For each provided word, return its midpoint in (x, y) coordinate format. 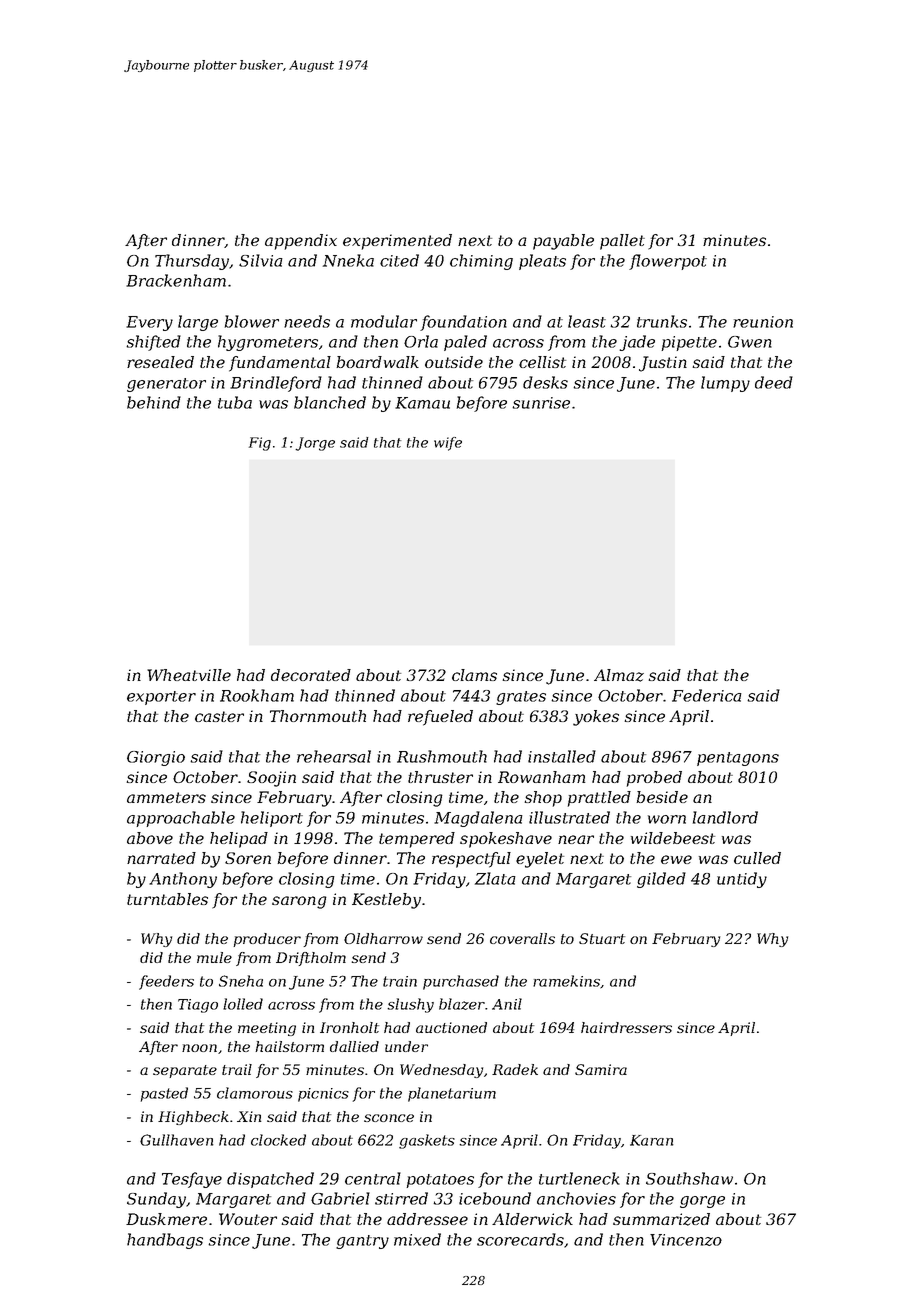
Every (149, 323)
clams (474, 675)
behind (154, 402)
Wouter (248, 1219)
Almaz (619, 675)
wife (448, 444)
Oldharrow (383, 938)
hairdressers (626, 1027)
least (587, 321)
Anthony (183, 880)
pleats (542, 262)
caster (219, 716)
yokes (596, 718)
